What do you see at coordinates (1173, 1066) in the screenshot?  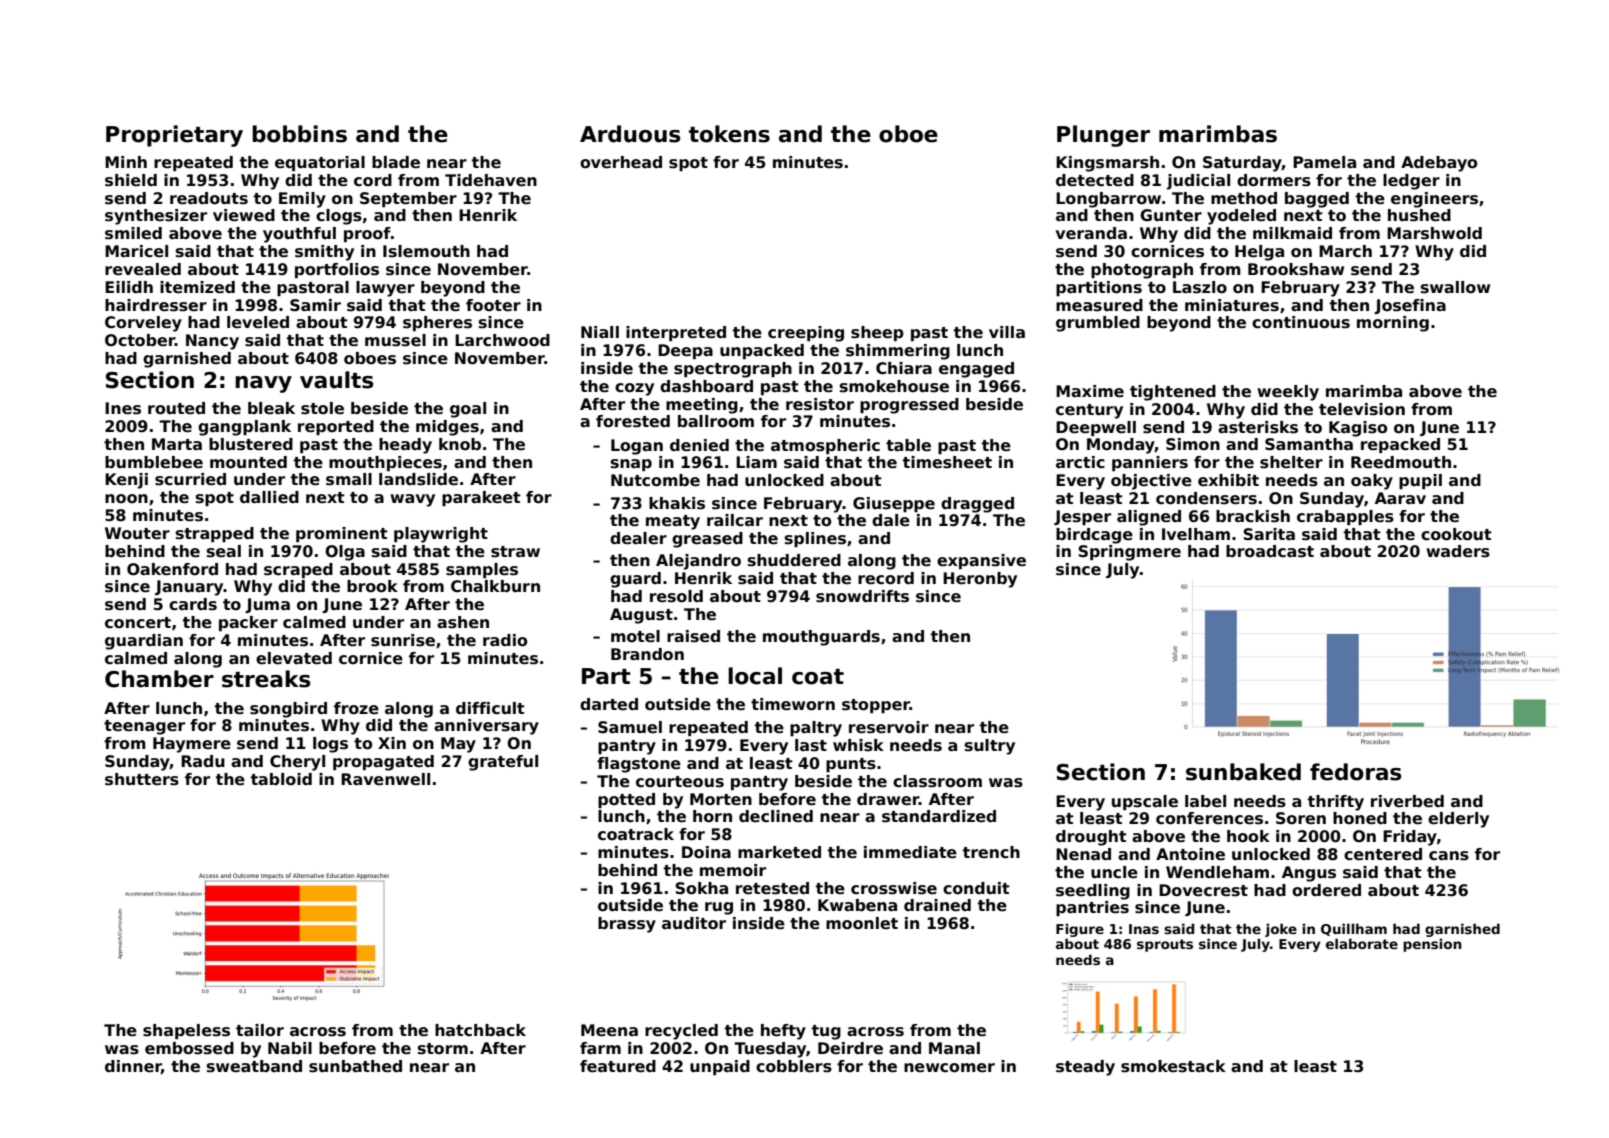 I see `smokestack` at bounding box center [1173, 1066].
